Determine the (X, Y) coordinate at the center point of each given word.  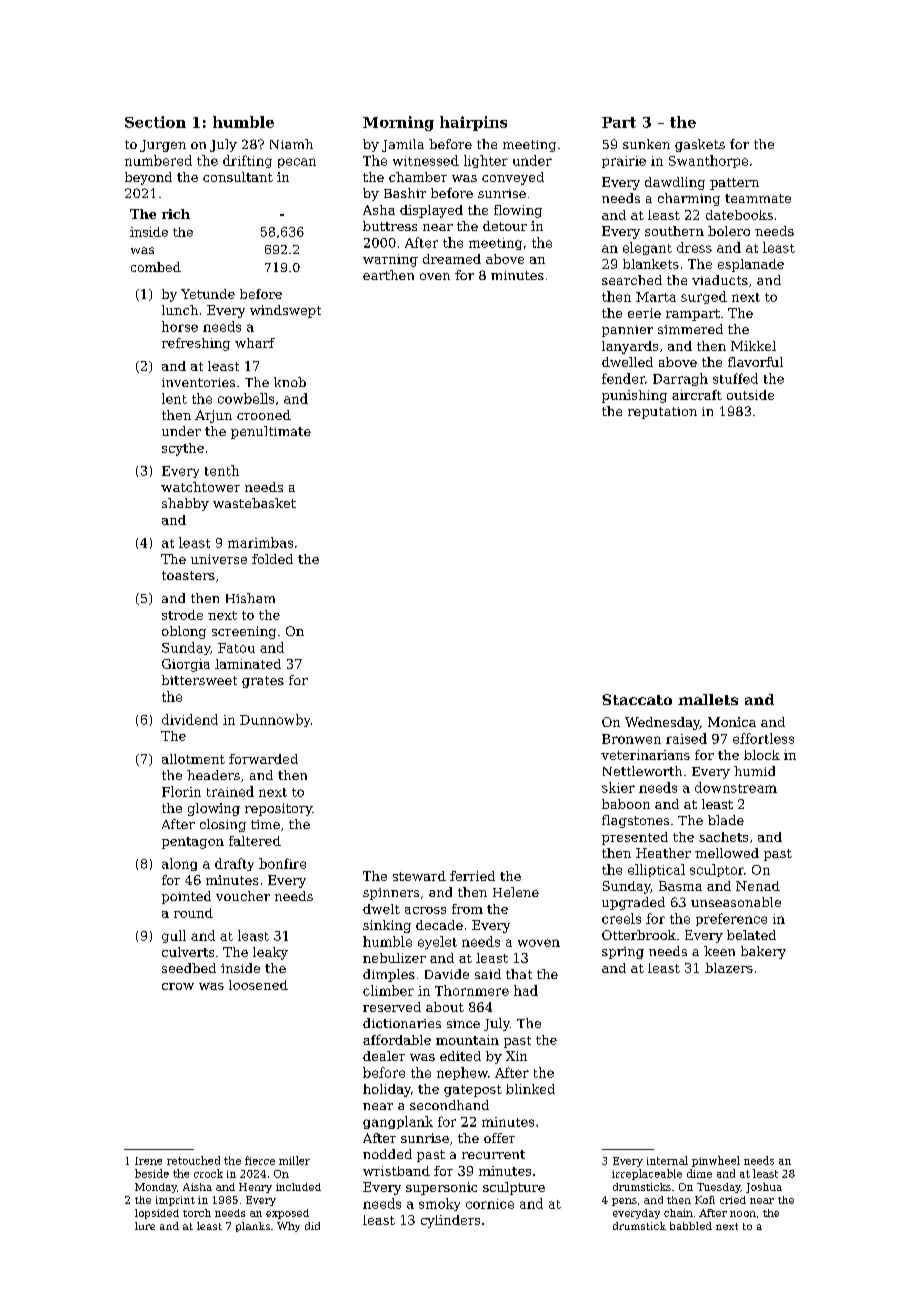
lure (145, 1226)
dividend (190, 719)
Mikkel (753, 346)
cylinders (450, 1221)
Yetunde (208, 294)
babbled (691, 1226)
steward (419, 876)
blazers (729, 968)
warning (390, 260)
